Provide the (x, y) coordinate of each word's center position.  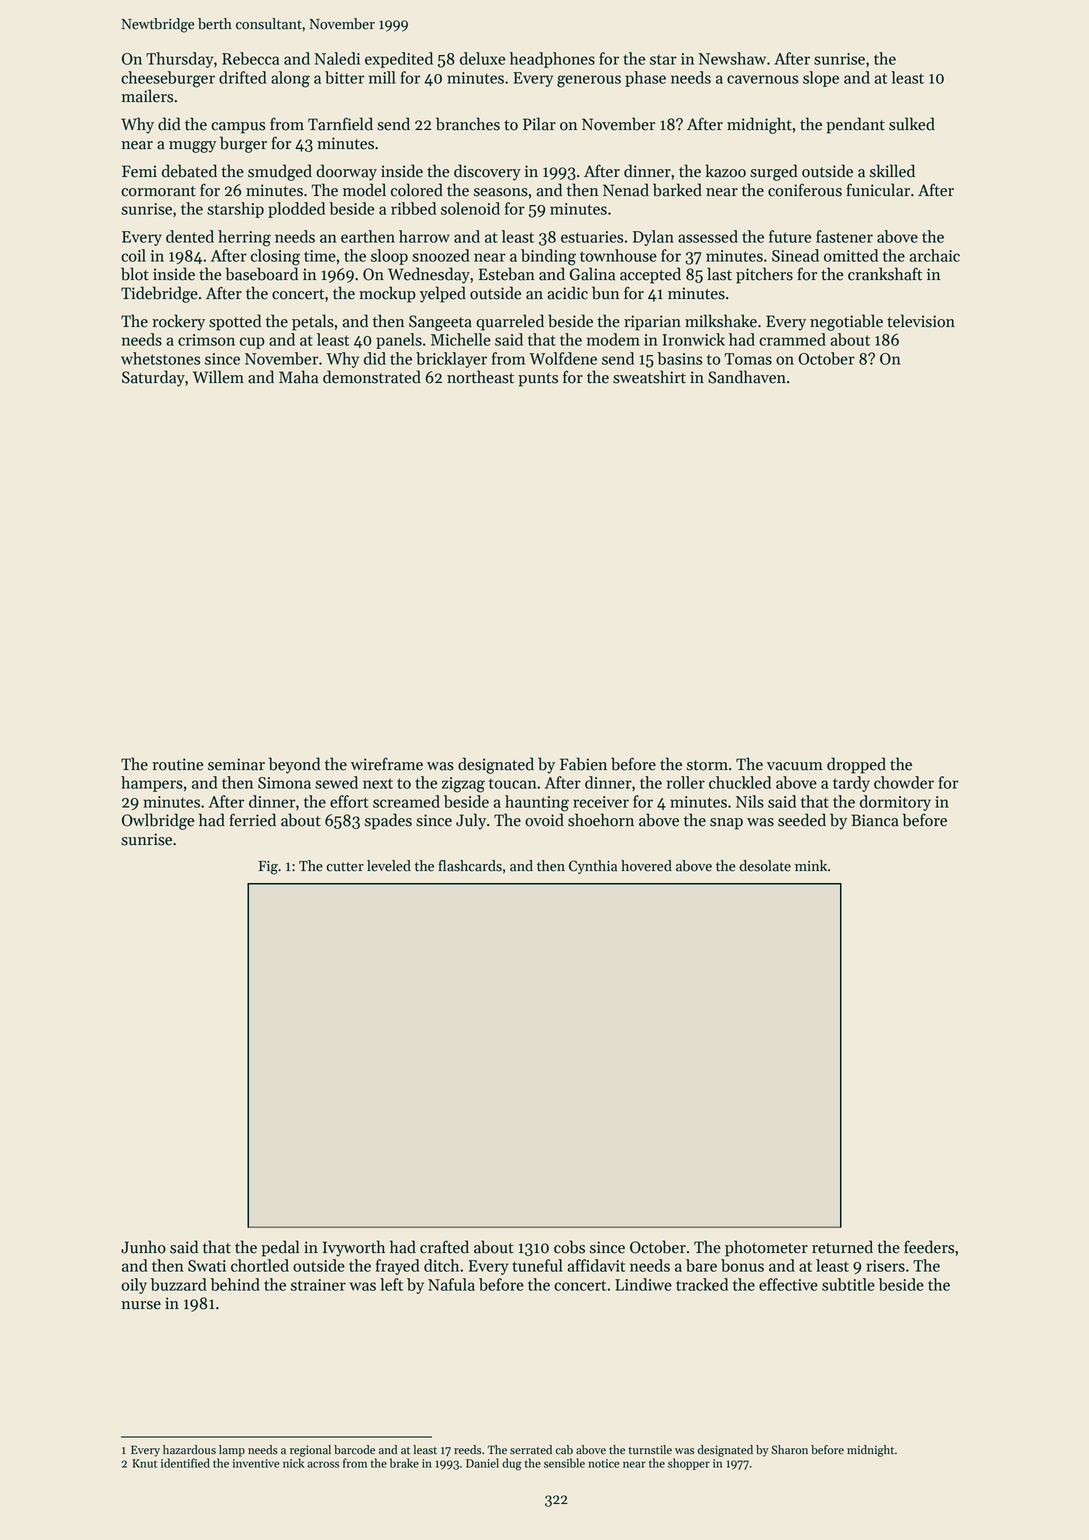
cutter (345, 867)
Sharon (789, 1450)
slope (821, 79)
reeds (467, 1450)
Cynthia (593, 867)
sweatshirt (649, 377)
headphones (552, 60)
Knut (144, 1463)
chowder (904, 782)
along (290, 79)
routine (177, 764)
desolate (765, 866)
